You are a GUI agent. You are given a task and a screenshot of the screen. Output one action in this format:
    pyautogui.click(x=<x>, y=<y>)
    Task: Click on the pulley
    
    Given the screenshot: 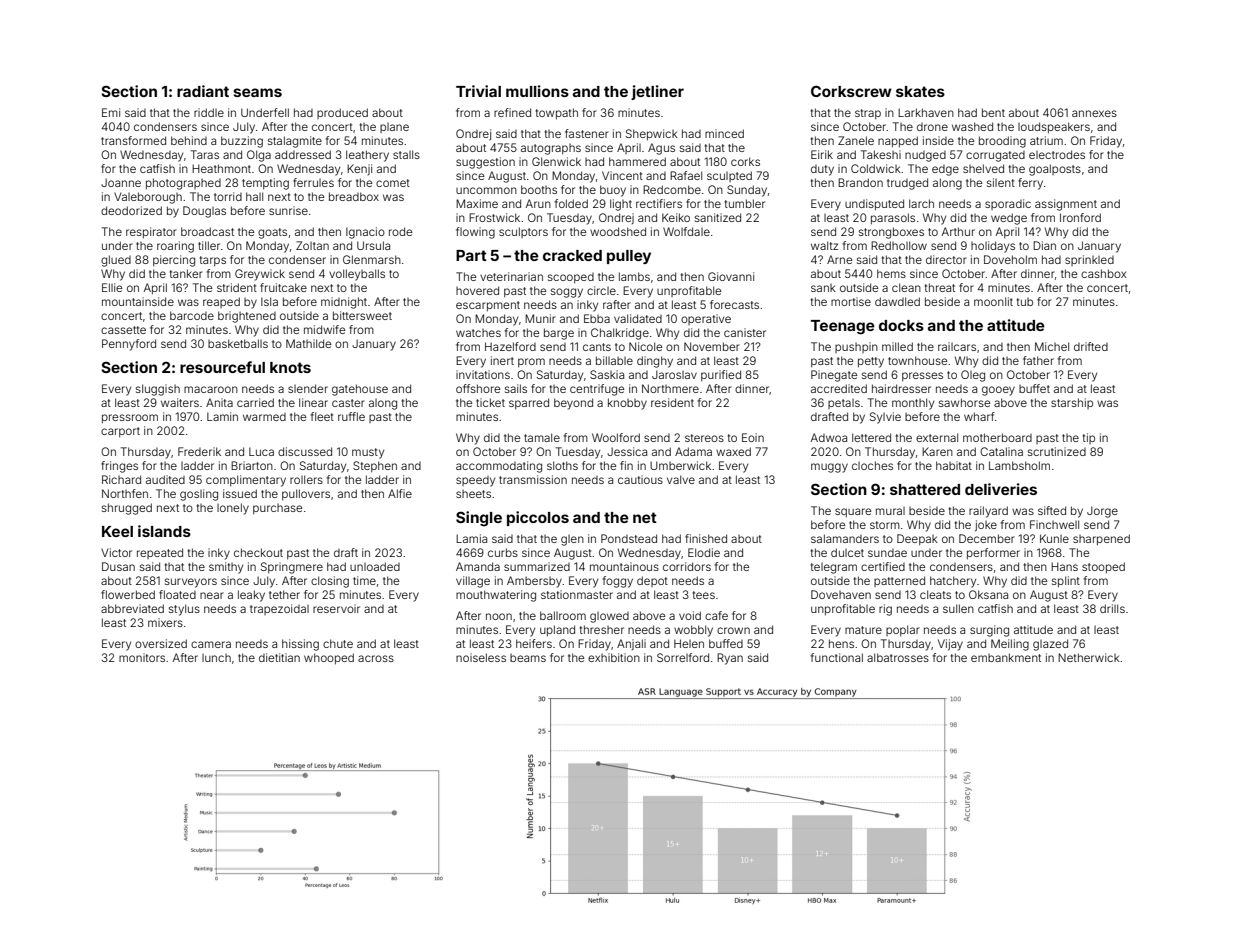 What is the action you would take?
    pyautogui.click(x=629, y=257)
